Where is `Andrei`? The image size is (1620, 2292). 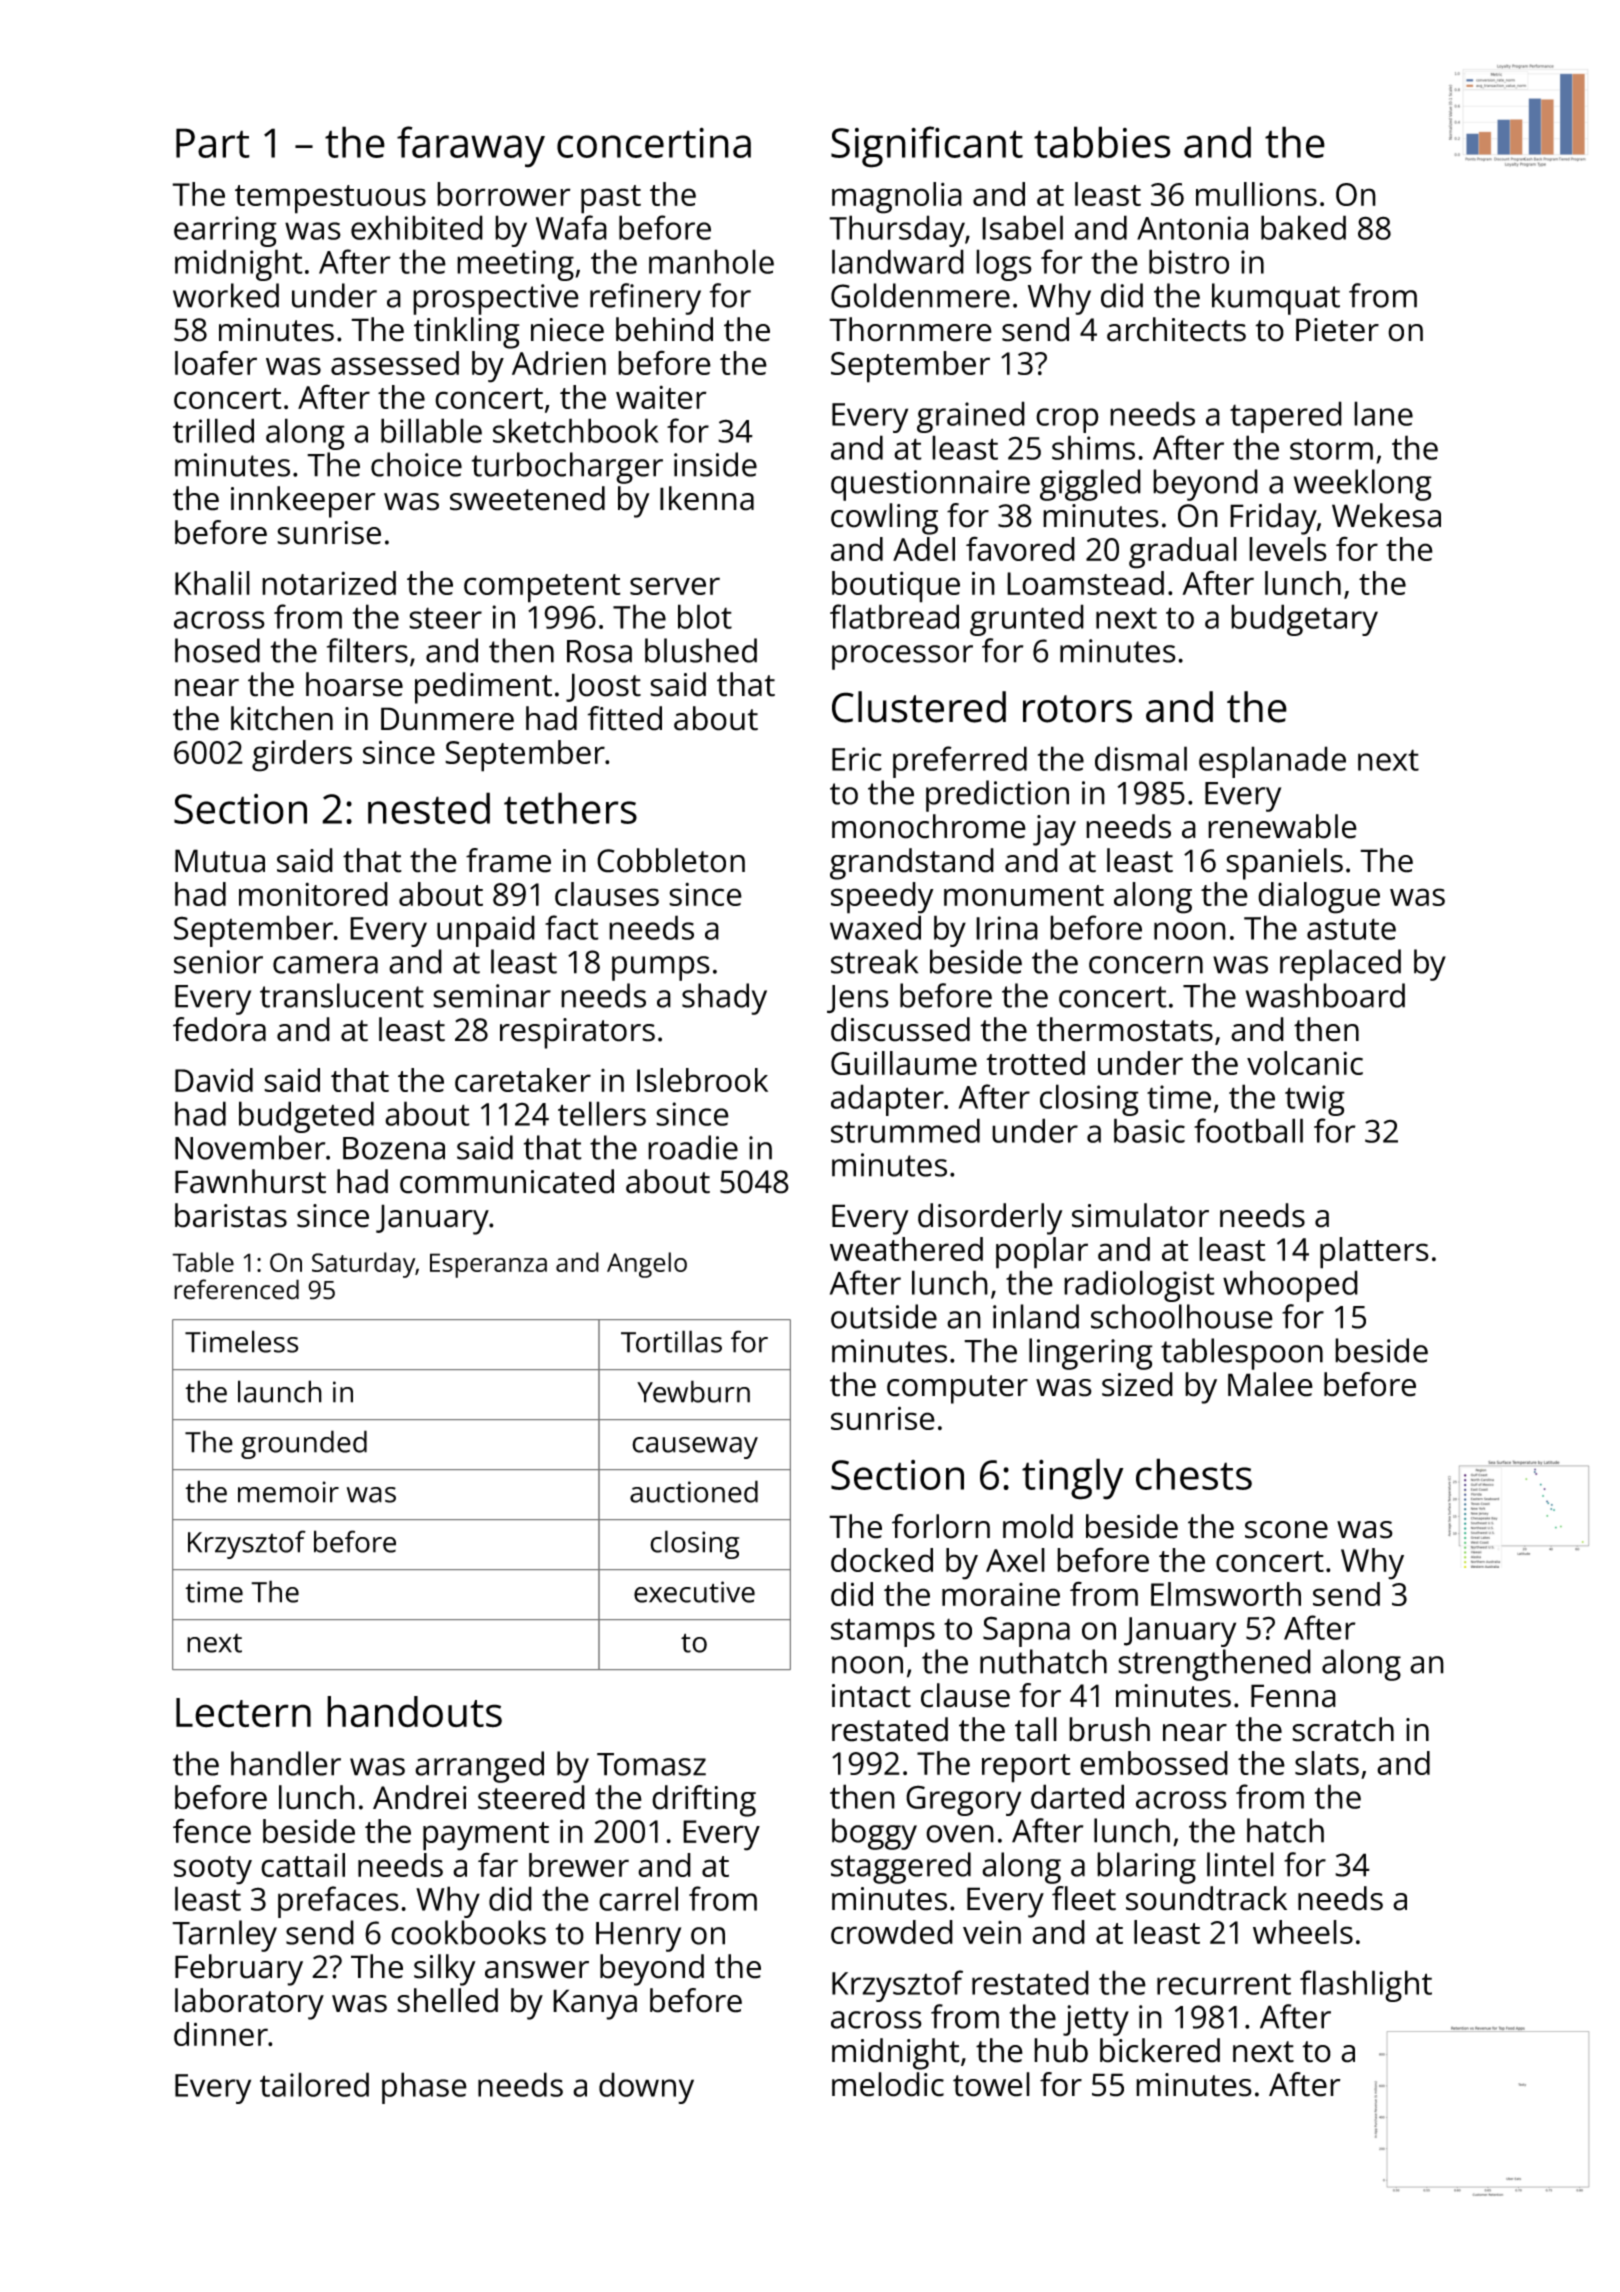 Andrei is located at coordinates (420, 1797).
